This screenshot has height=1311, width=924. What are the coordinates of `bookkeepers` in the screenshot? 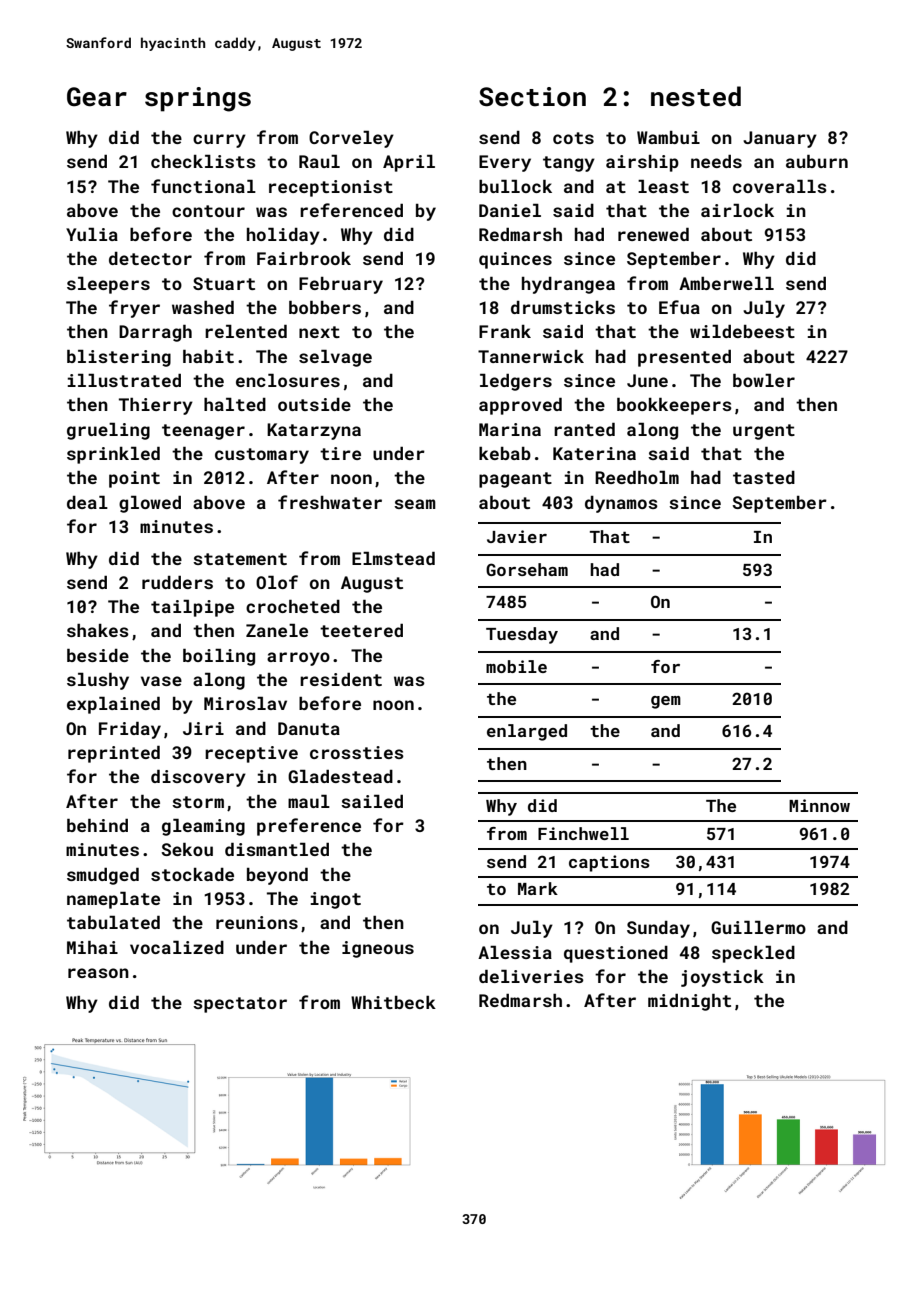 It's located at (674, 406).
